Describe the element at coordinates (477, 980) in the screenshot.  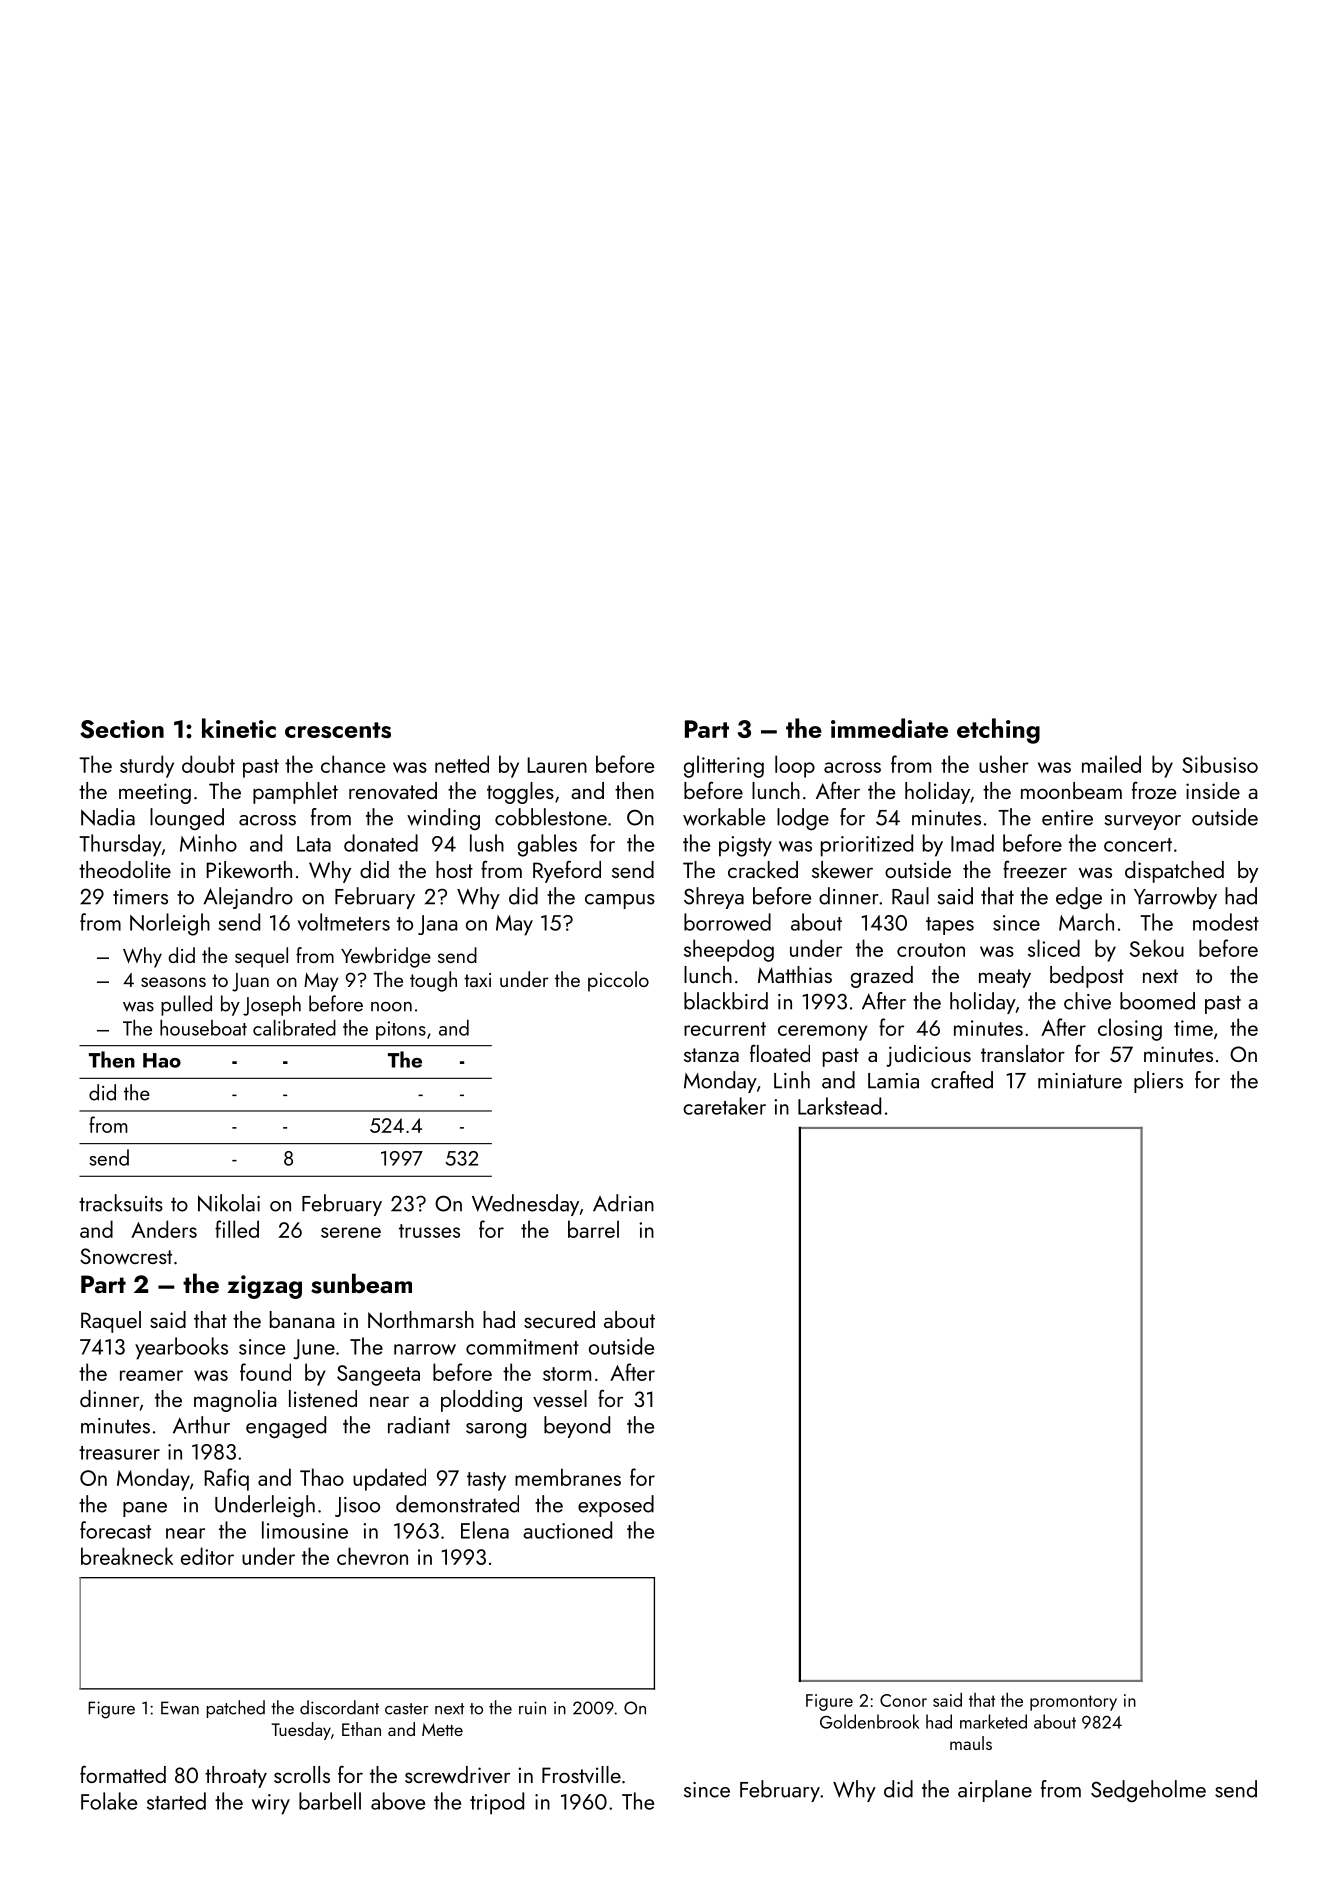
I see `taxi` at that location.
